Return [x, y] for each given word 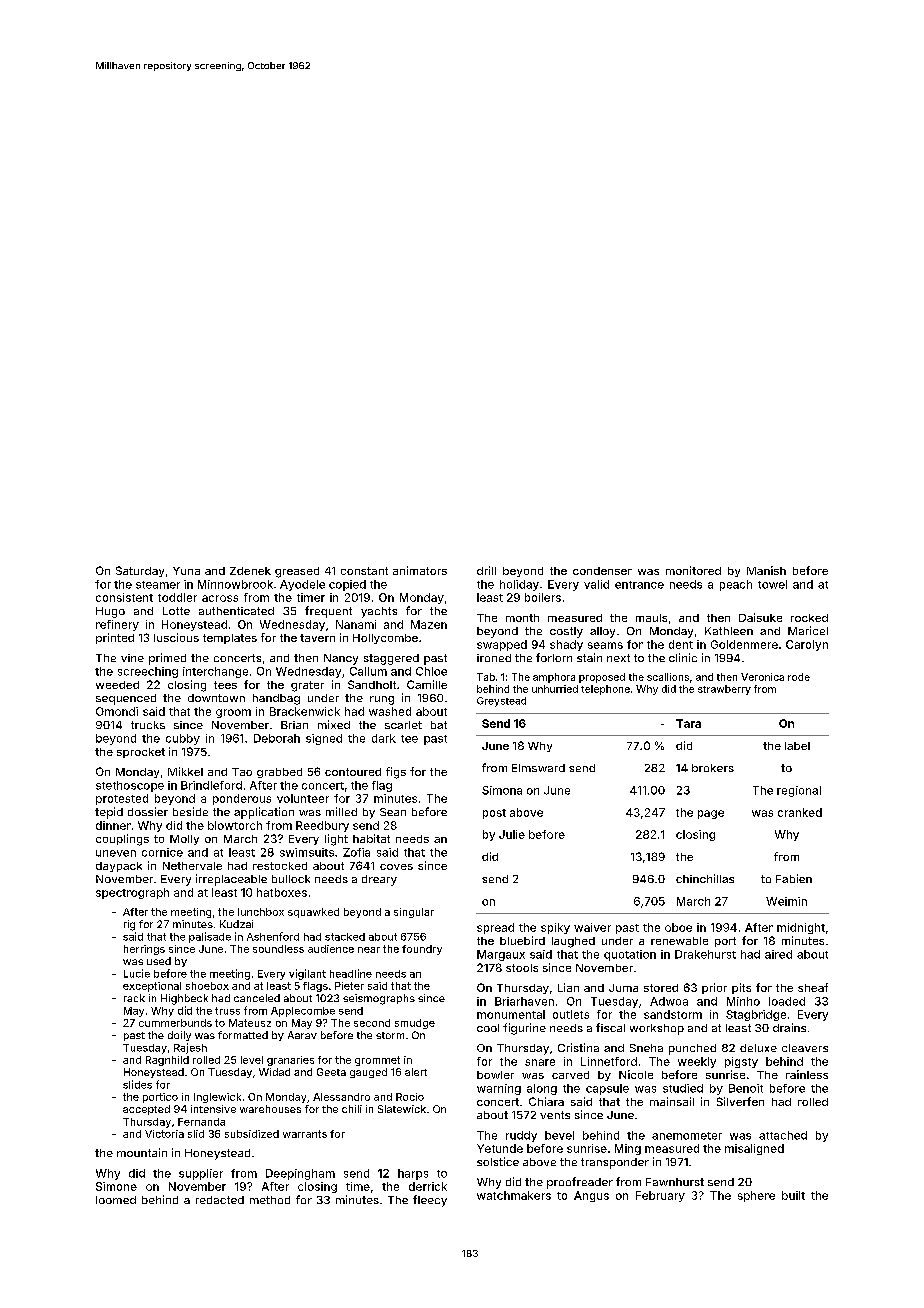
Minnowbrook [235, 584]
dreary [379, 880]
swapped [502, 645]
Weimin [786, 901]
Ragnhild [167, 1061]
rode [799, 677]
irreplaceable [231, 880]
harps [413, 1174]
